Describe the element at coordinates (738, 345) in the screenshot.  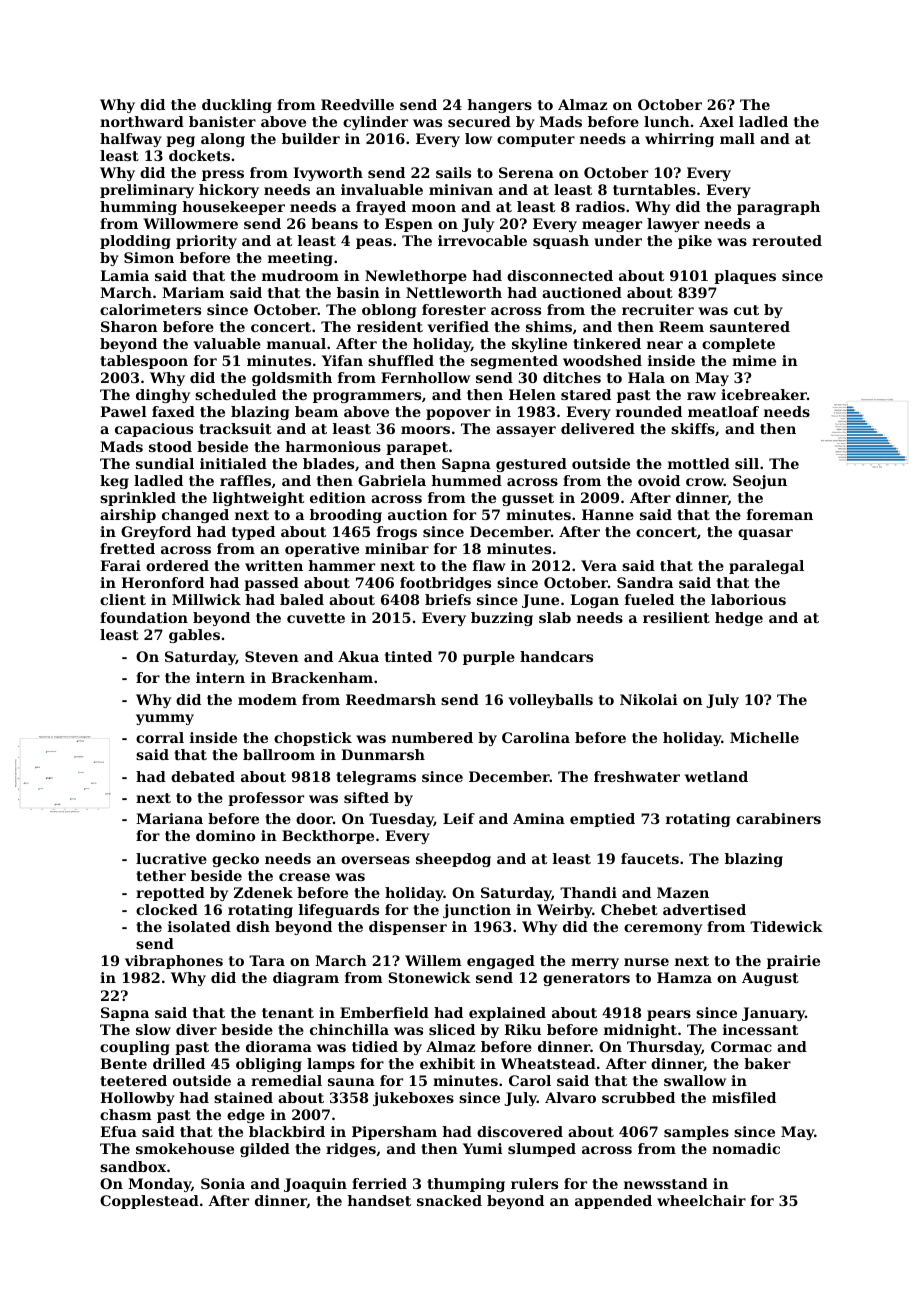
I see `complete` at that location.
